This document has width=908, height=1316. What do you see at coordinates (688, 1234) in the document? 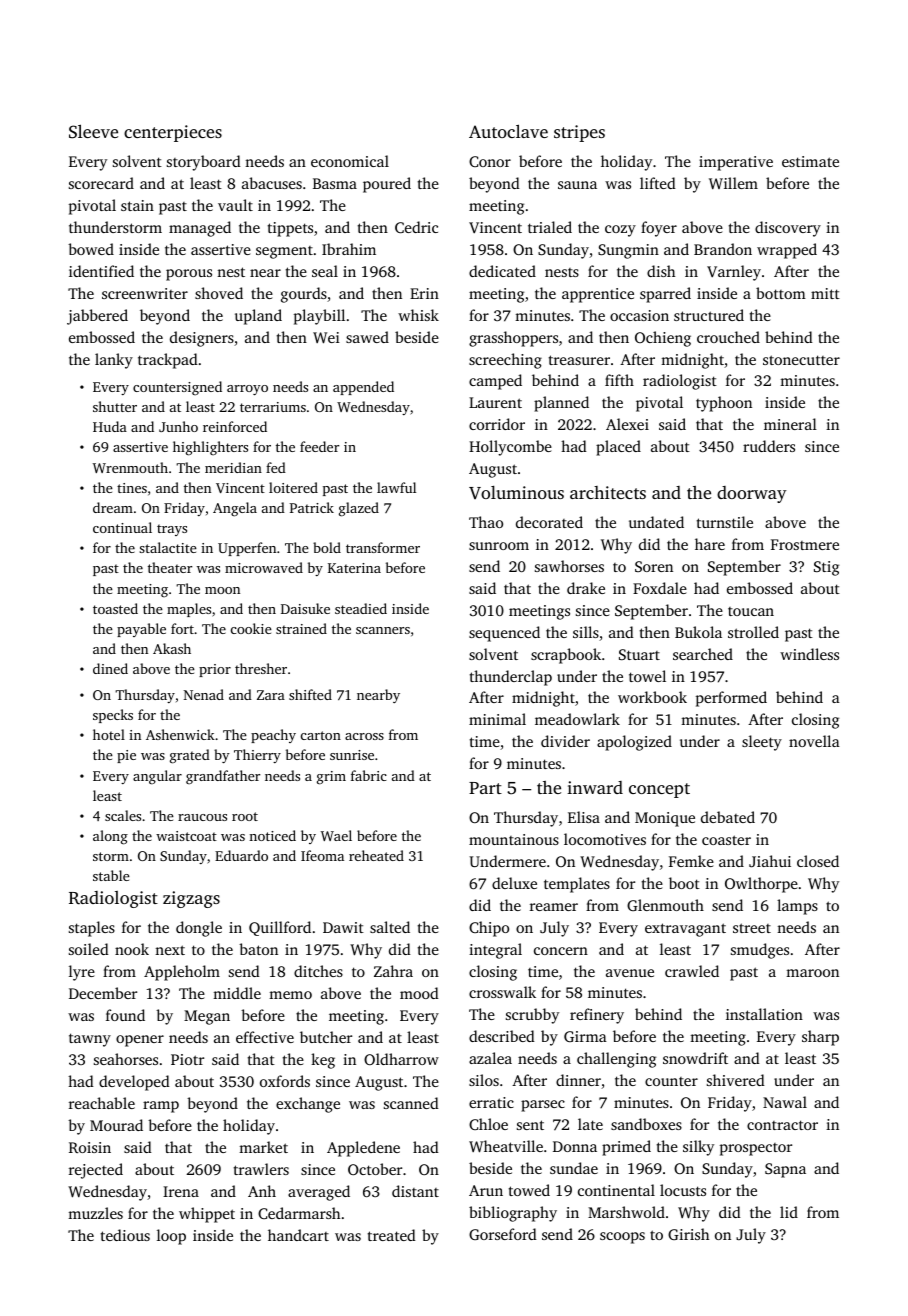
I see `Girish` at bounding box center [688, 1234].
